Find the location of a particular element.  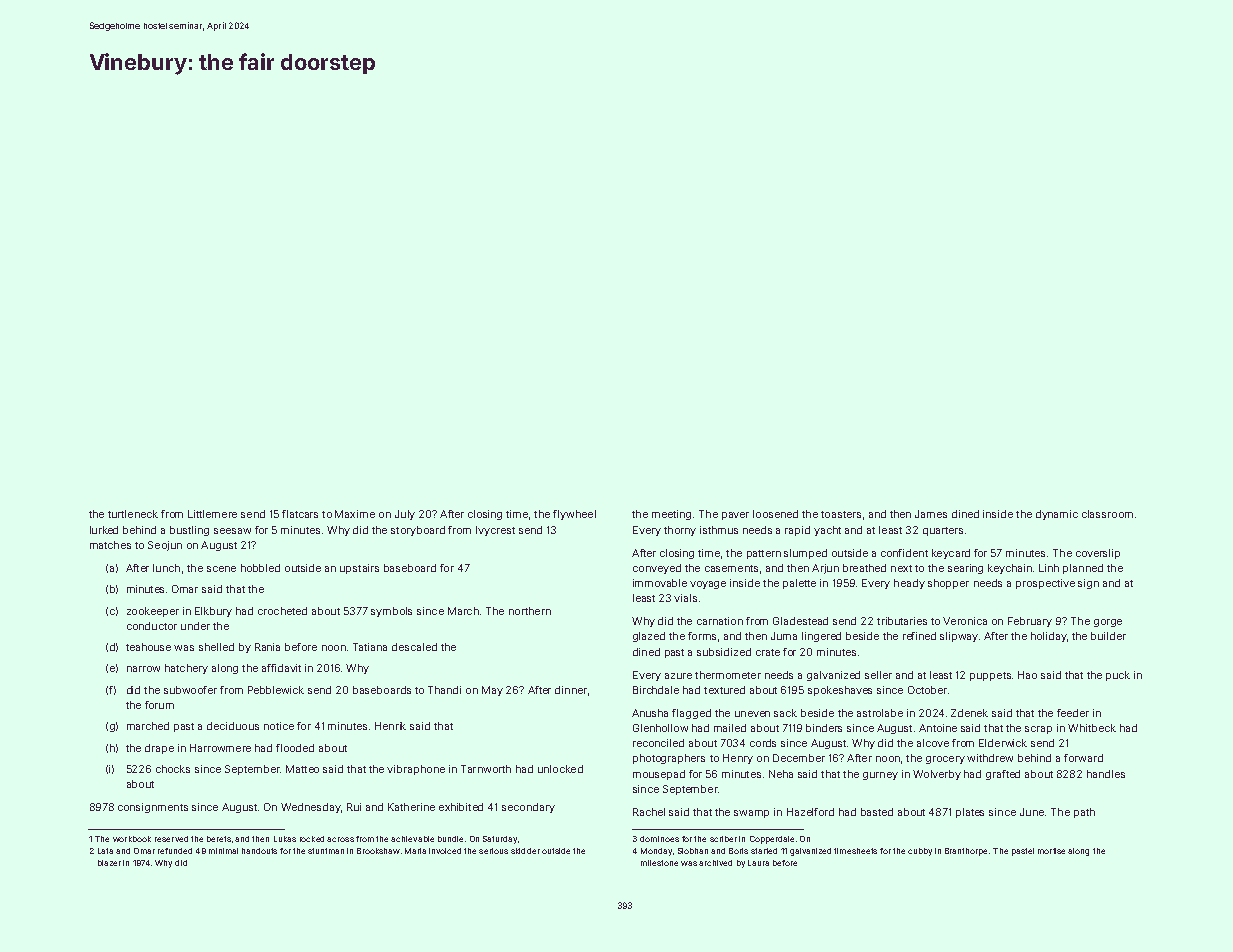

serious is located at coordinates (493, 851).
